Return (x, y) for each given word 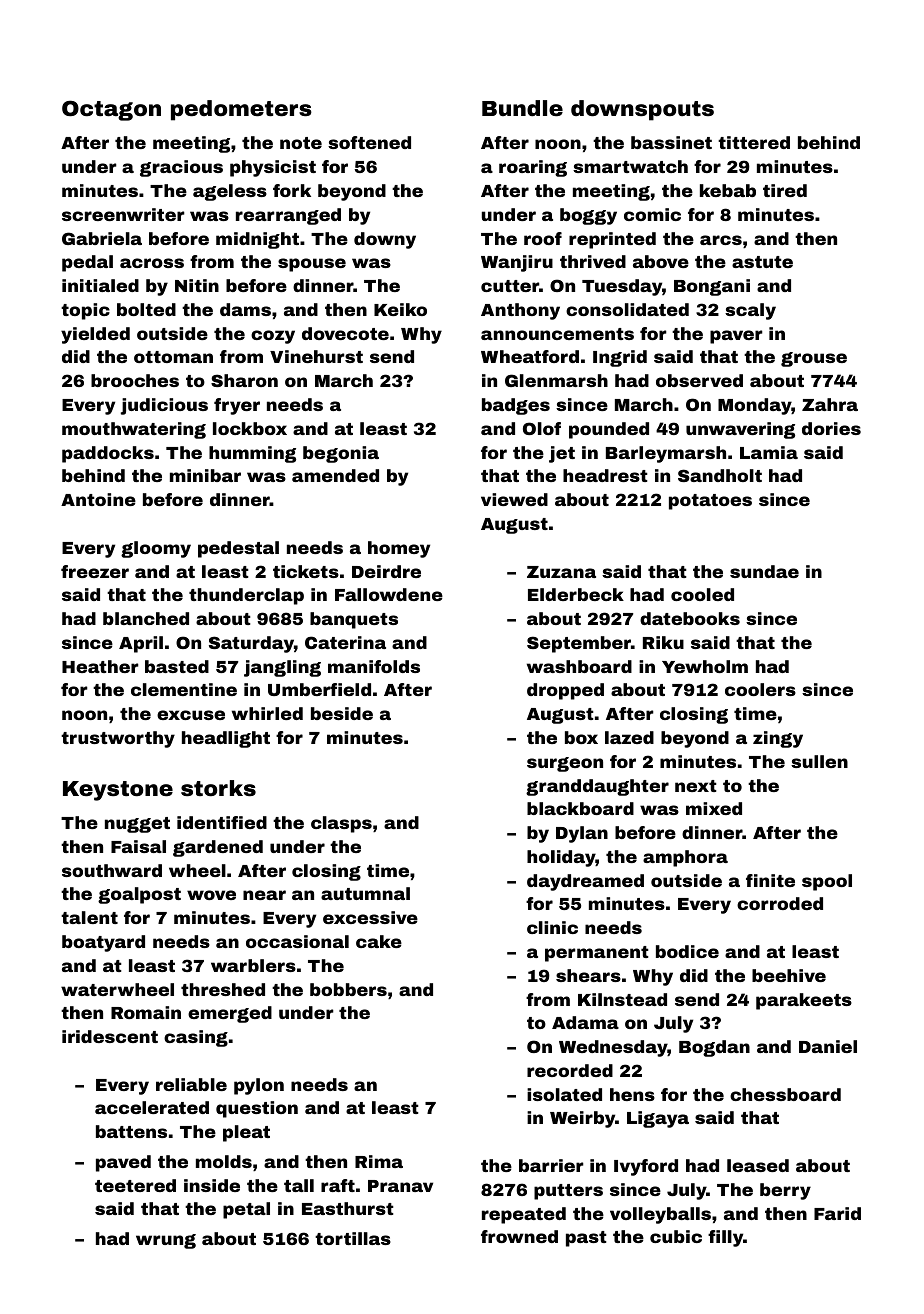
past (586, 1239)
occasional (297, 941)
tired (785, 190)
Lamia (769, 452)
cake (379, 941)
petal (246, 1210)
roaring (533, 168)
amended (335, 475)
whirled (267, 713)
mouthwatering (134, 430)
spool (827, 882)
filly (725, 1238)
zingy (778, 739)
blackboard (580, 808)
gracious (181, 168)
